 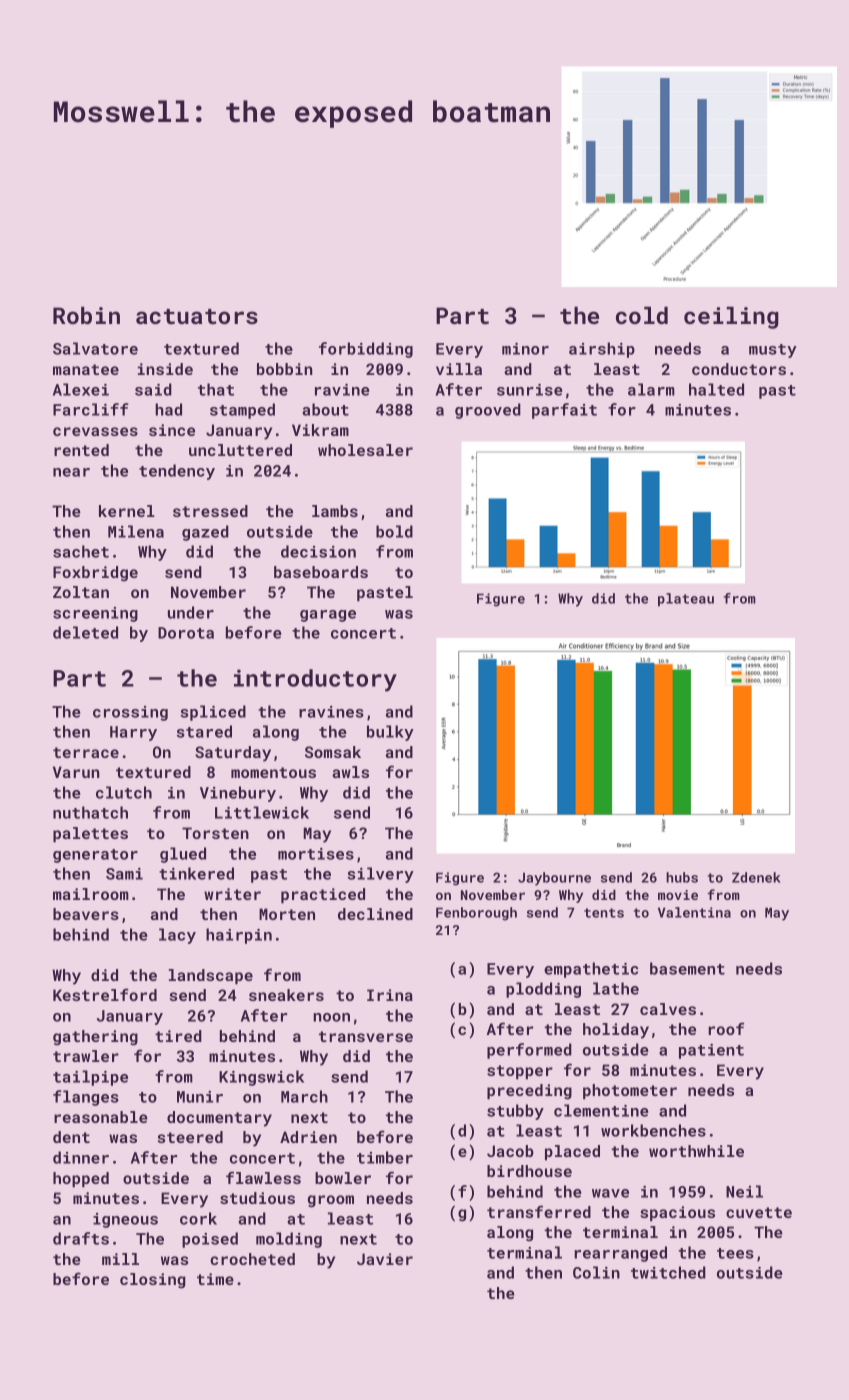 What do you see at coordinates (81, 1238) in the page?
I see `drafts` at bounding box center [81, 1238].
